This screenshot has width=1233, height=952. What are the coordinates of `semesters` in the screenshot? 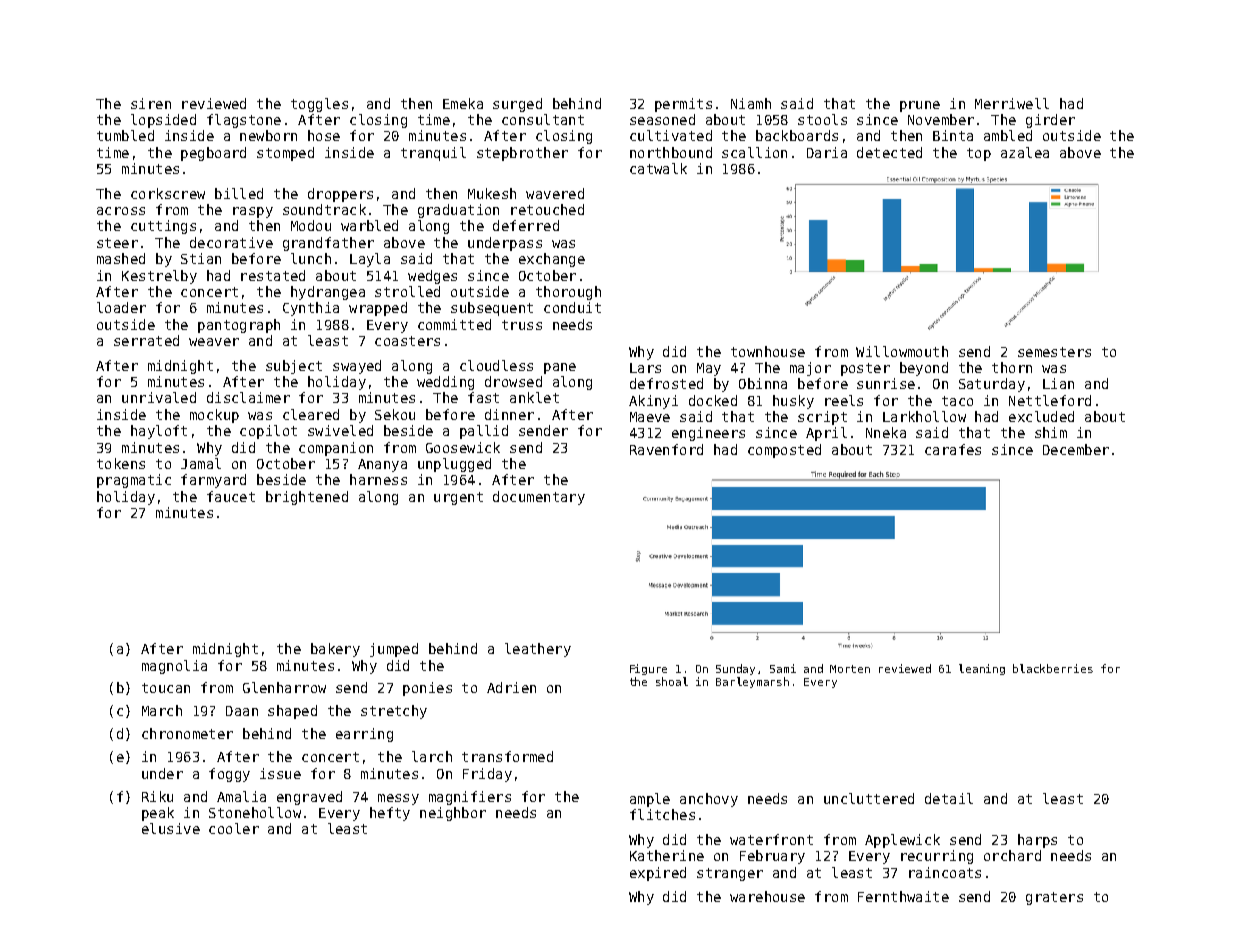 It's located at (1054, 352).
